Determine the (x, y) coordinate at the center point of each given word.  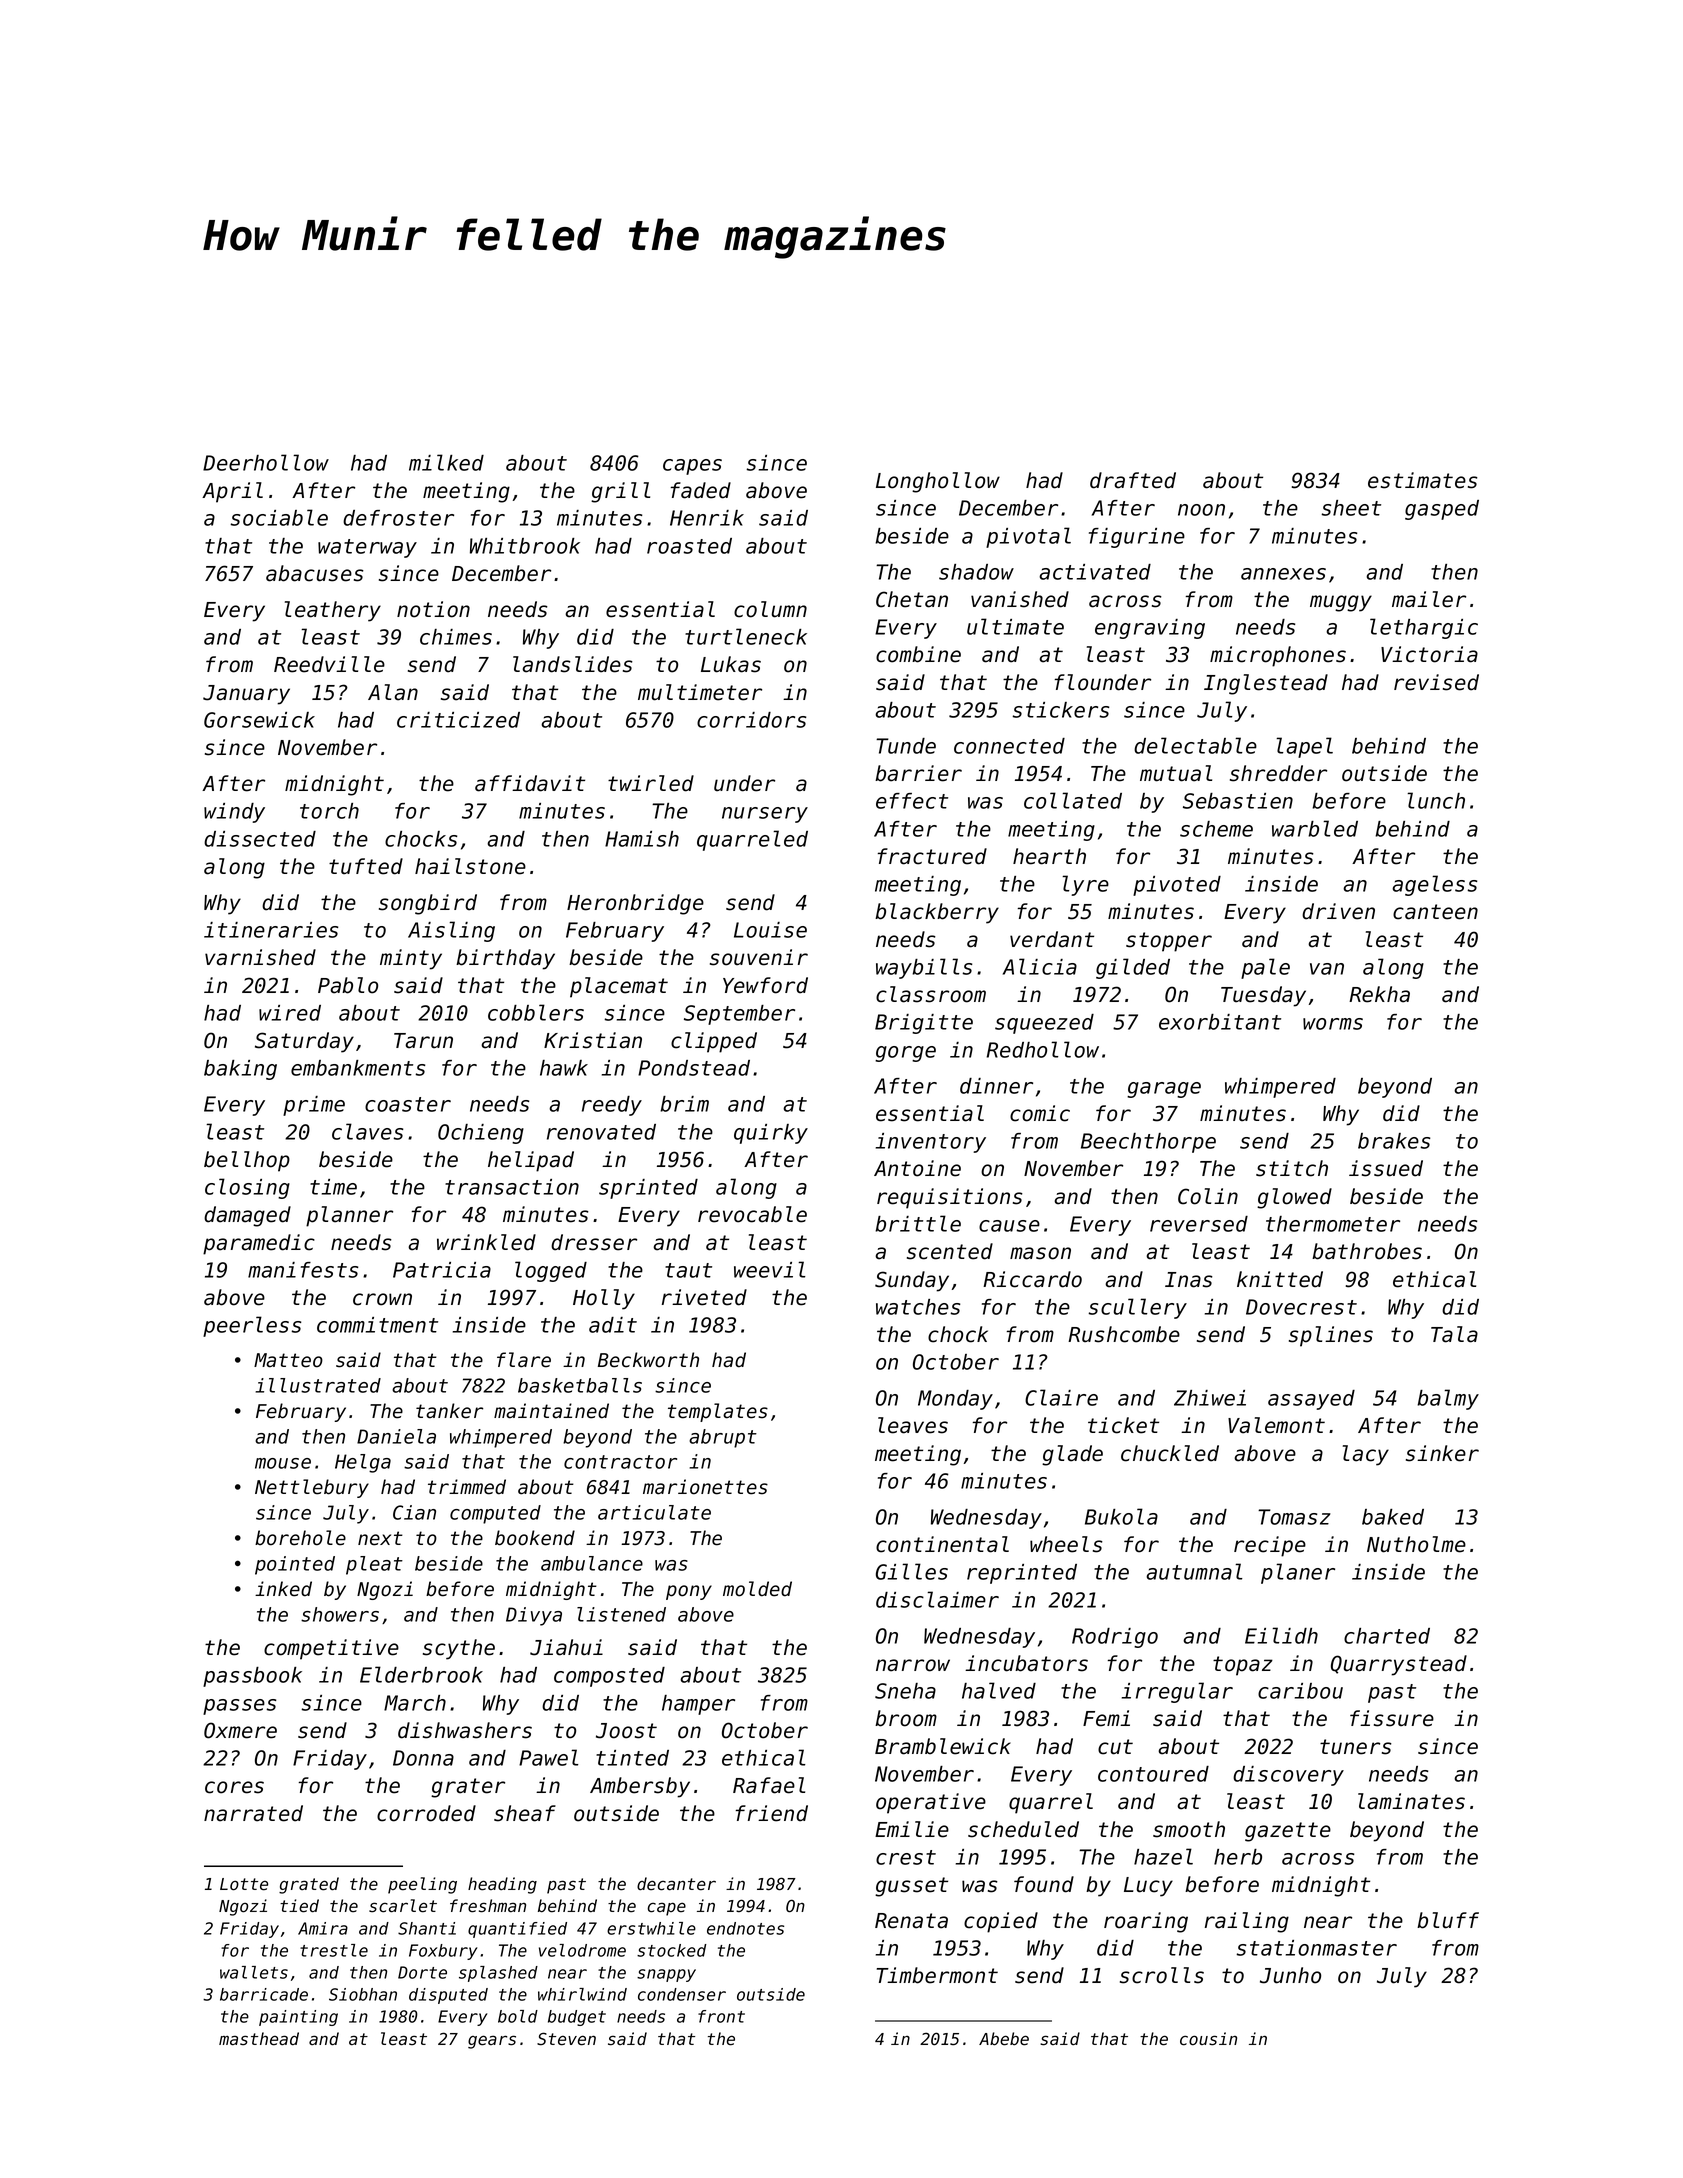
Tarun (423, 1041)
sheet (1351, 508)
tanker (449, 1411)
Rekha (1379, 994)
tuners (1356, 1747)
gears (492, 2042)
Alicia (1040, 966)
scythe (459, 1649)
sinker (1442, 1453)
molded (757, 1589)
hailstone (470, 866)
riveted (704, 1297)
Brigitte (924, 1024)
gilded (1133, 968)
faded (701, 490)
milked (446, 462)
